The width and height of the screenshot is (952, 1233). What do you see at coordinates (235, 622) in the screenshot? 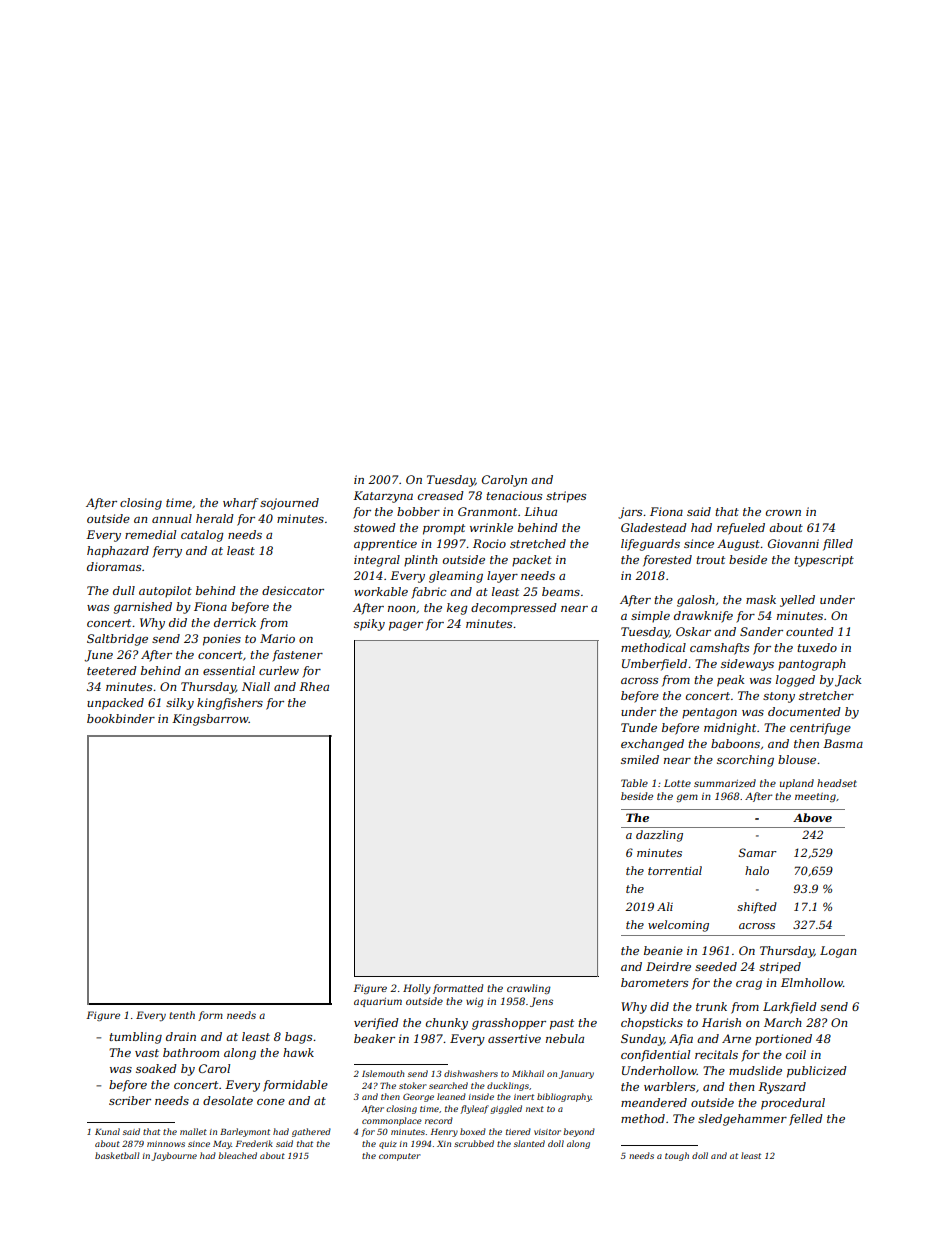
I see `derrick` at bounding box center [235, 622].
